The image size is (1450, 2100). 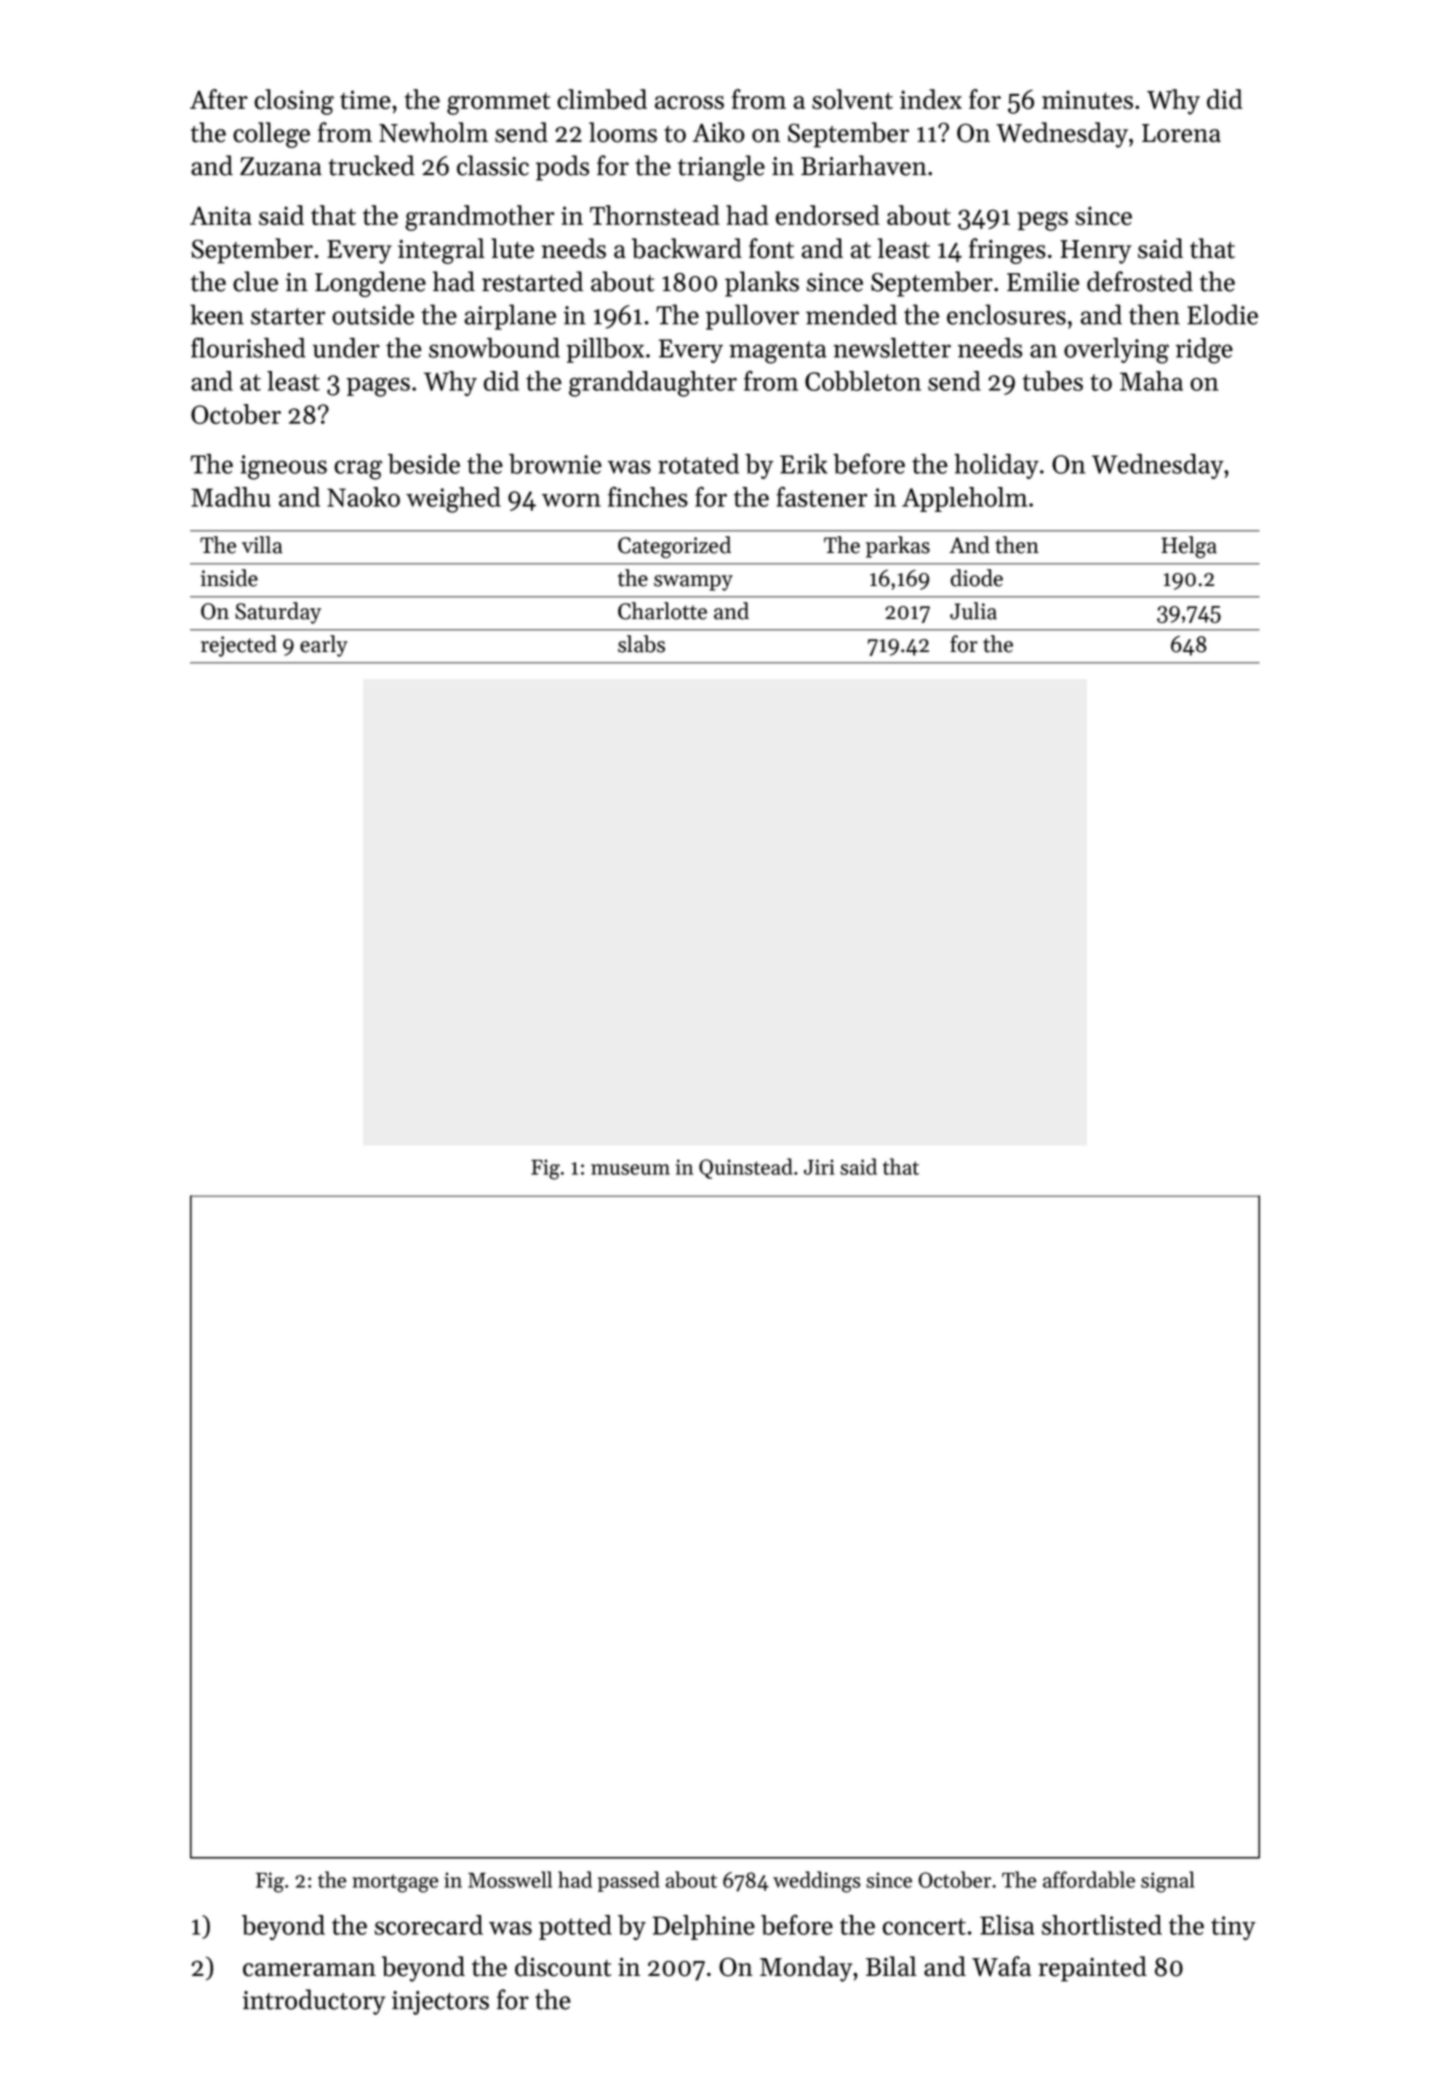 I want to click on Helga, so click(x=1189, y=547).
